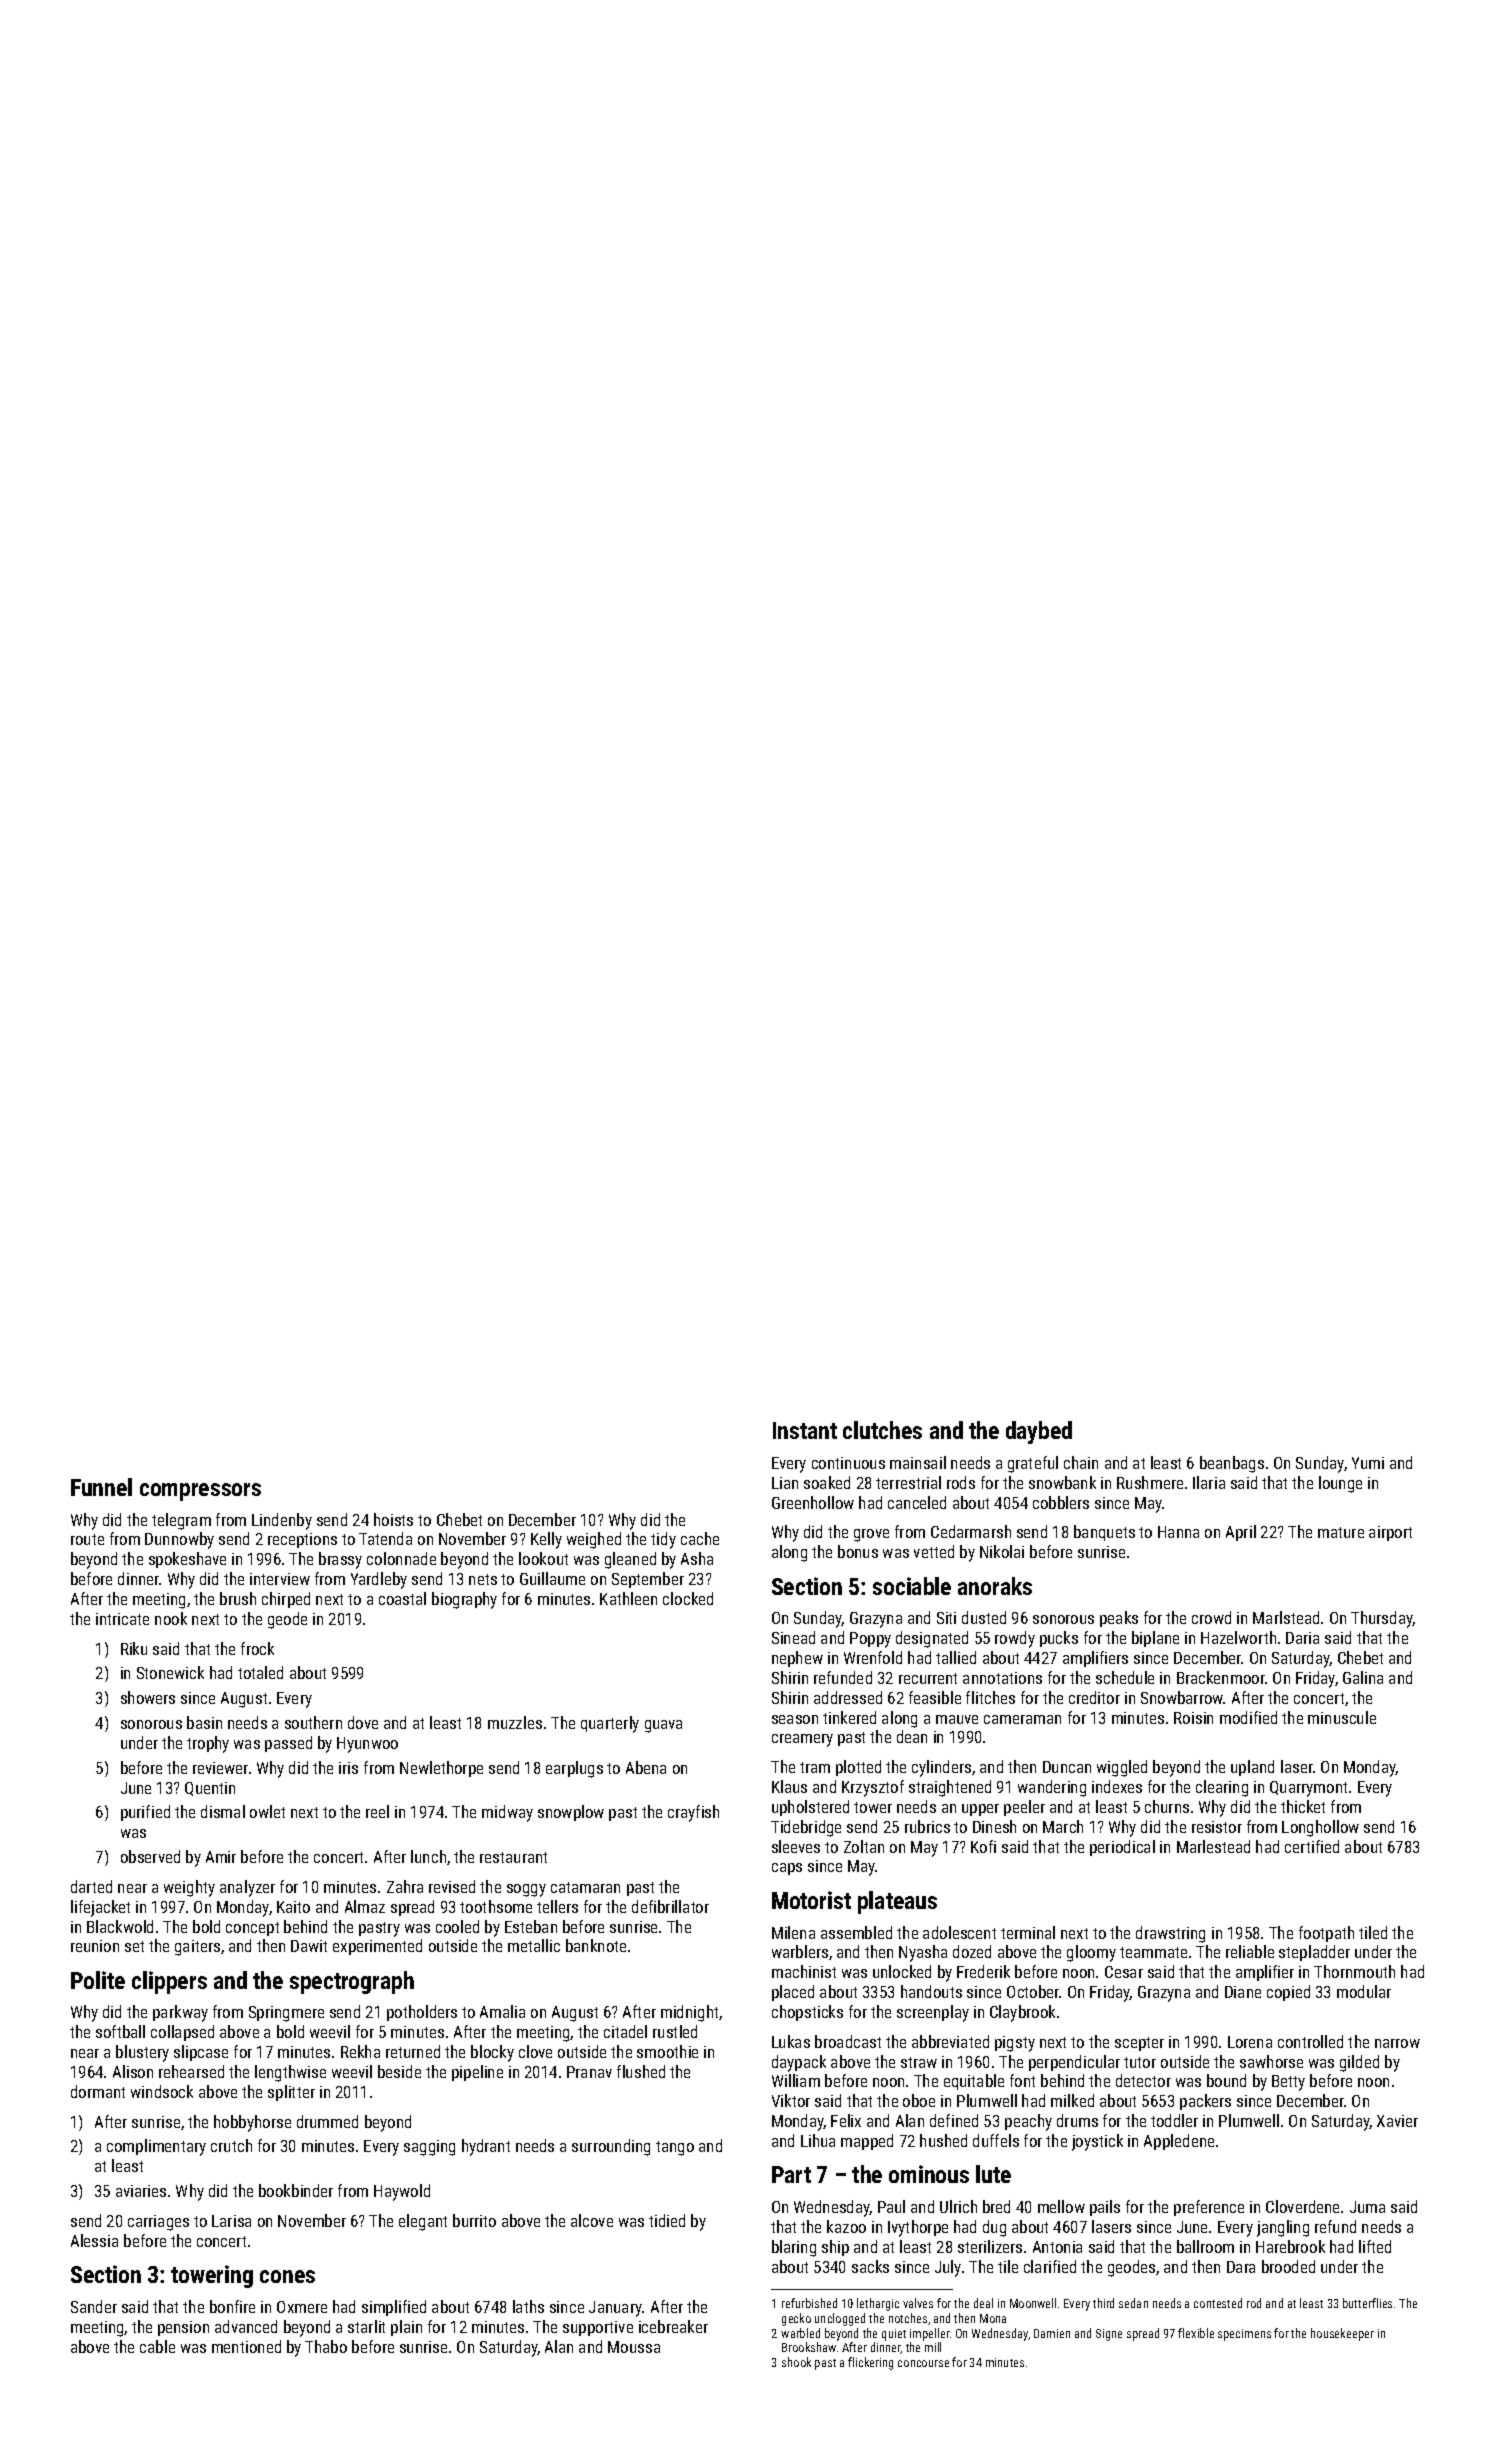  Describe the element at coordinates (413, 2051) in the page. I see `returned` at that location.
